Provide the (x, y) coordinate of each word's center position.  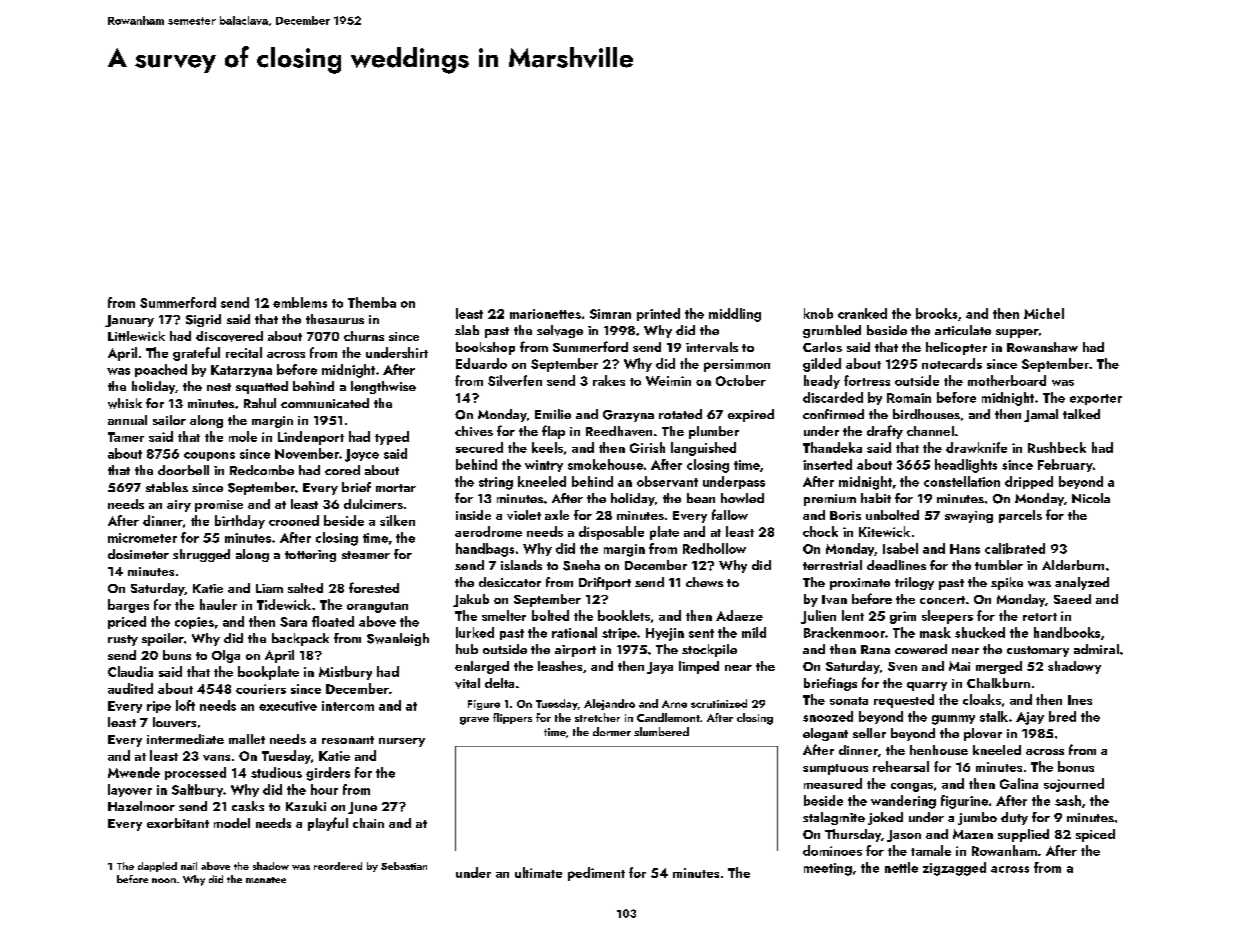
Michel (1044, 313)
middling (735, 315)
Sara (293, 622)
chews (704, 582)
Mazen (973, 834)
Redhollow (714, 548)
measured (833, 783)
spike (1007, 583)
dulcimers (373, 504)
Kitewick (884, 531)
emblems (300, 302)
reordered (338, 866)
